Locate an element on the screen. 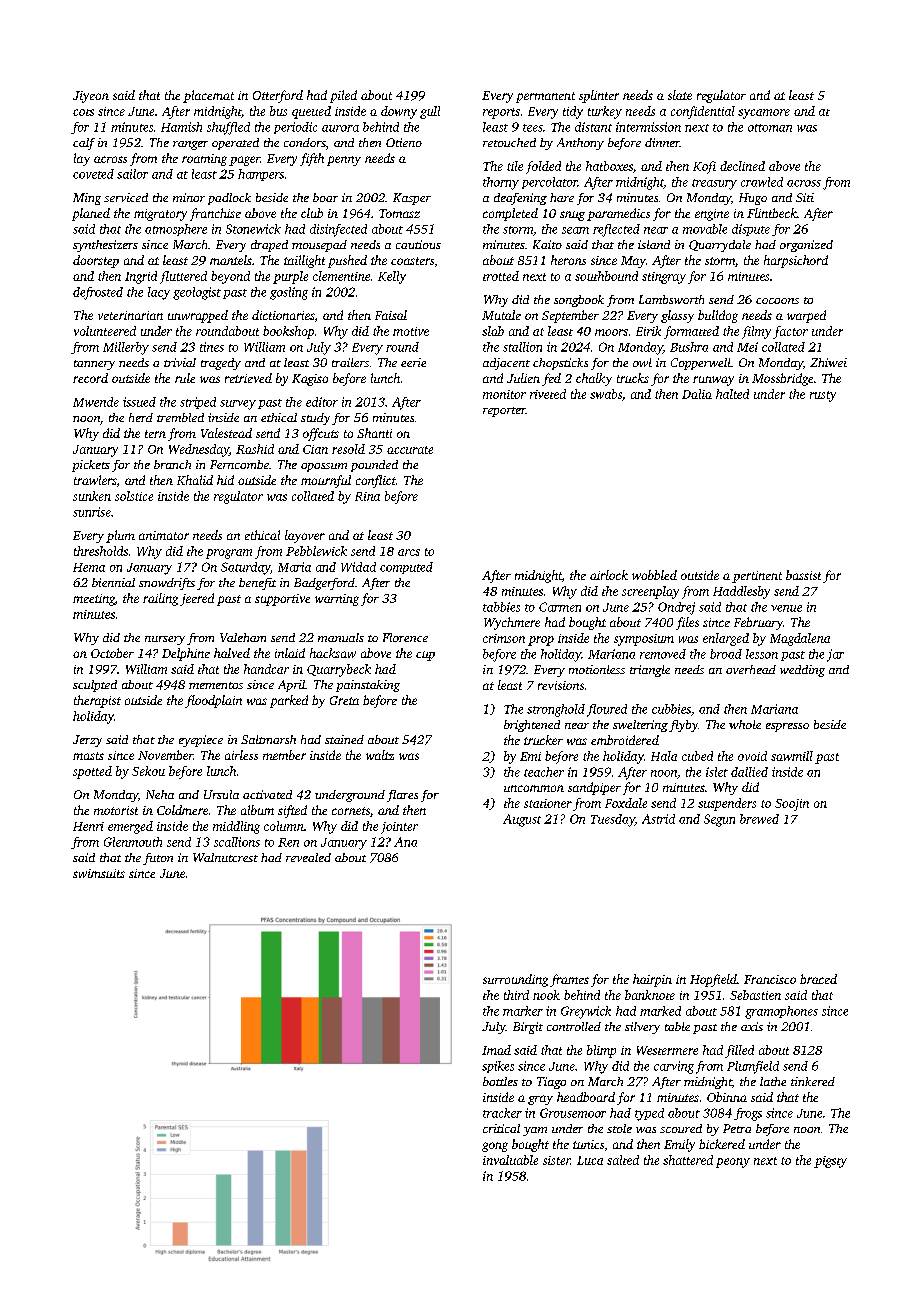  invaluable is located at coordinates (510, 1160).
